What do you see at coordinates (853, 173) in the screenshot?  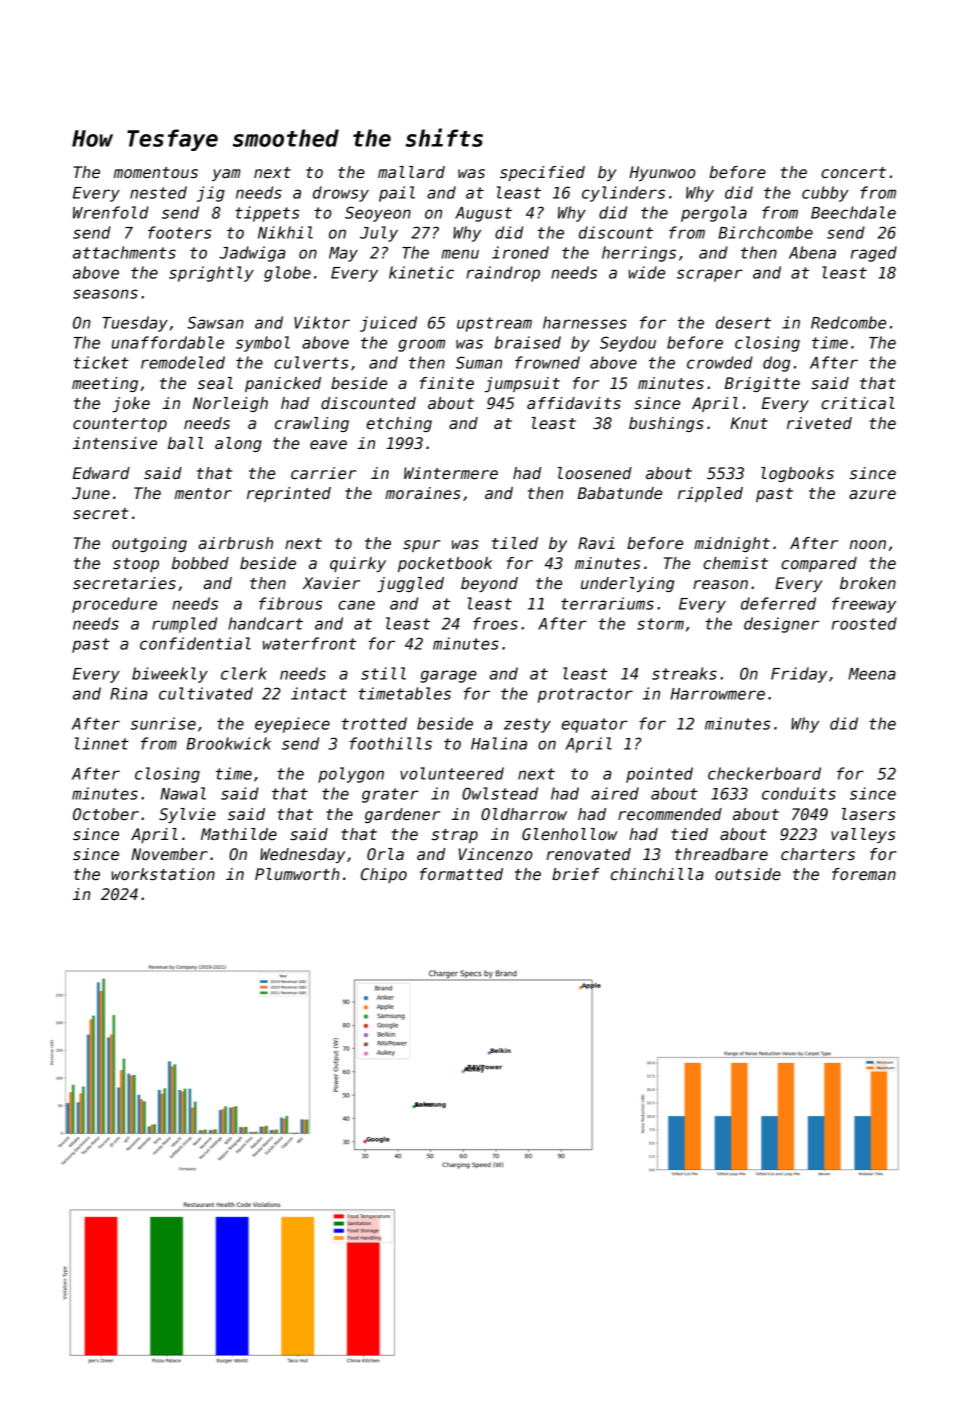 I see `concert` at bounding box center [853, 173].
